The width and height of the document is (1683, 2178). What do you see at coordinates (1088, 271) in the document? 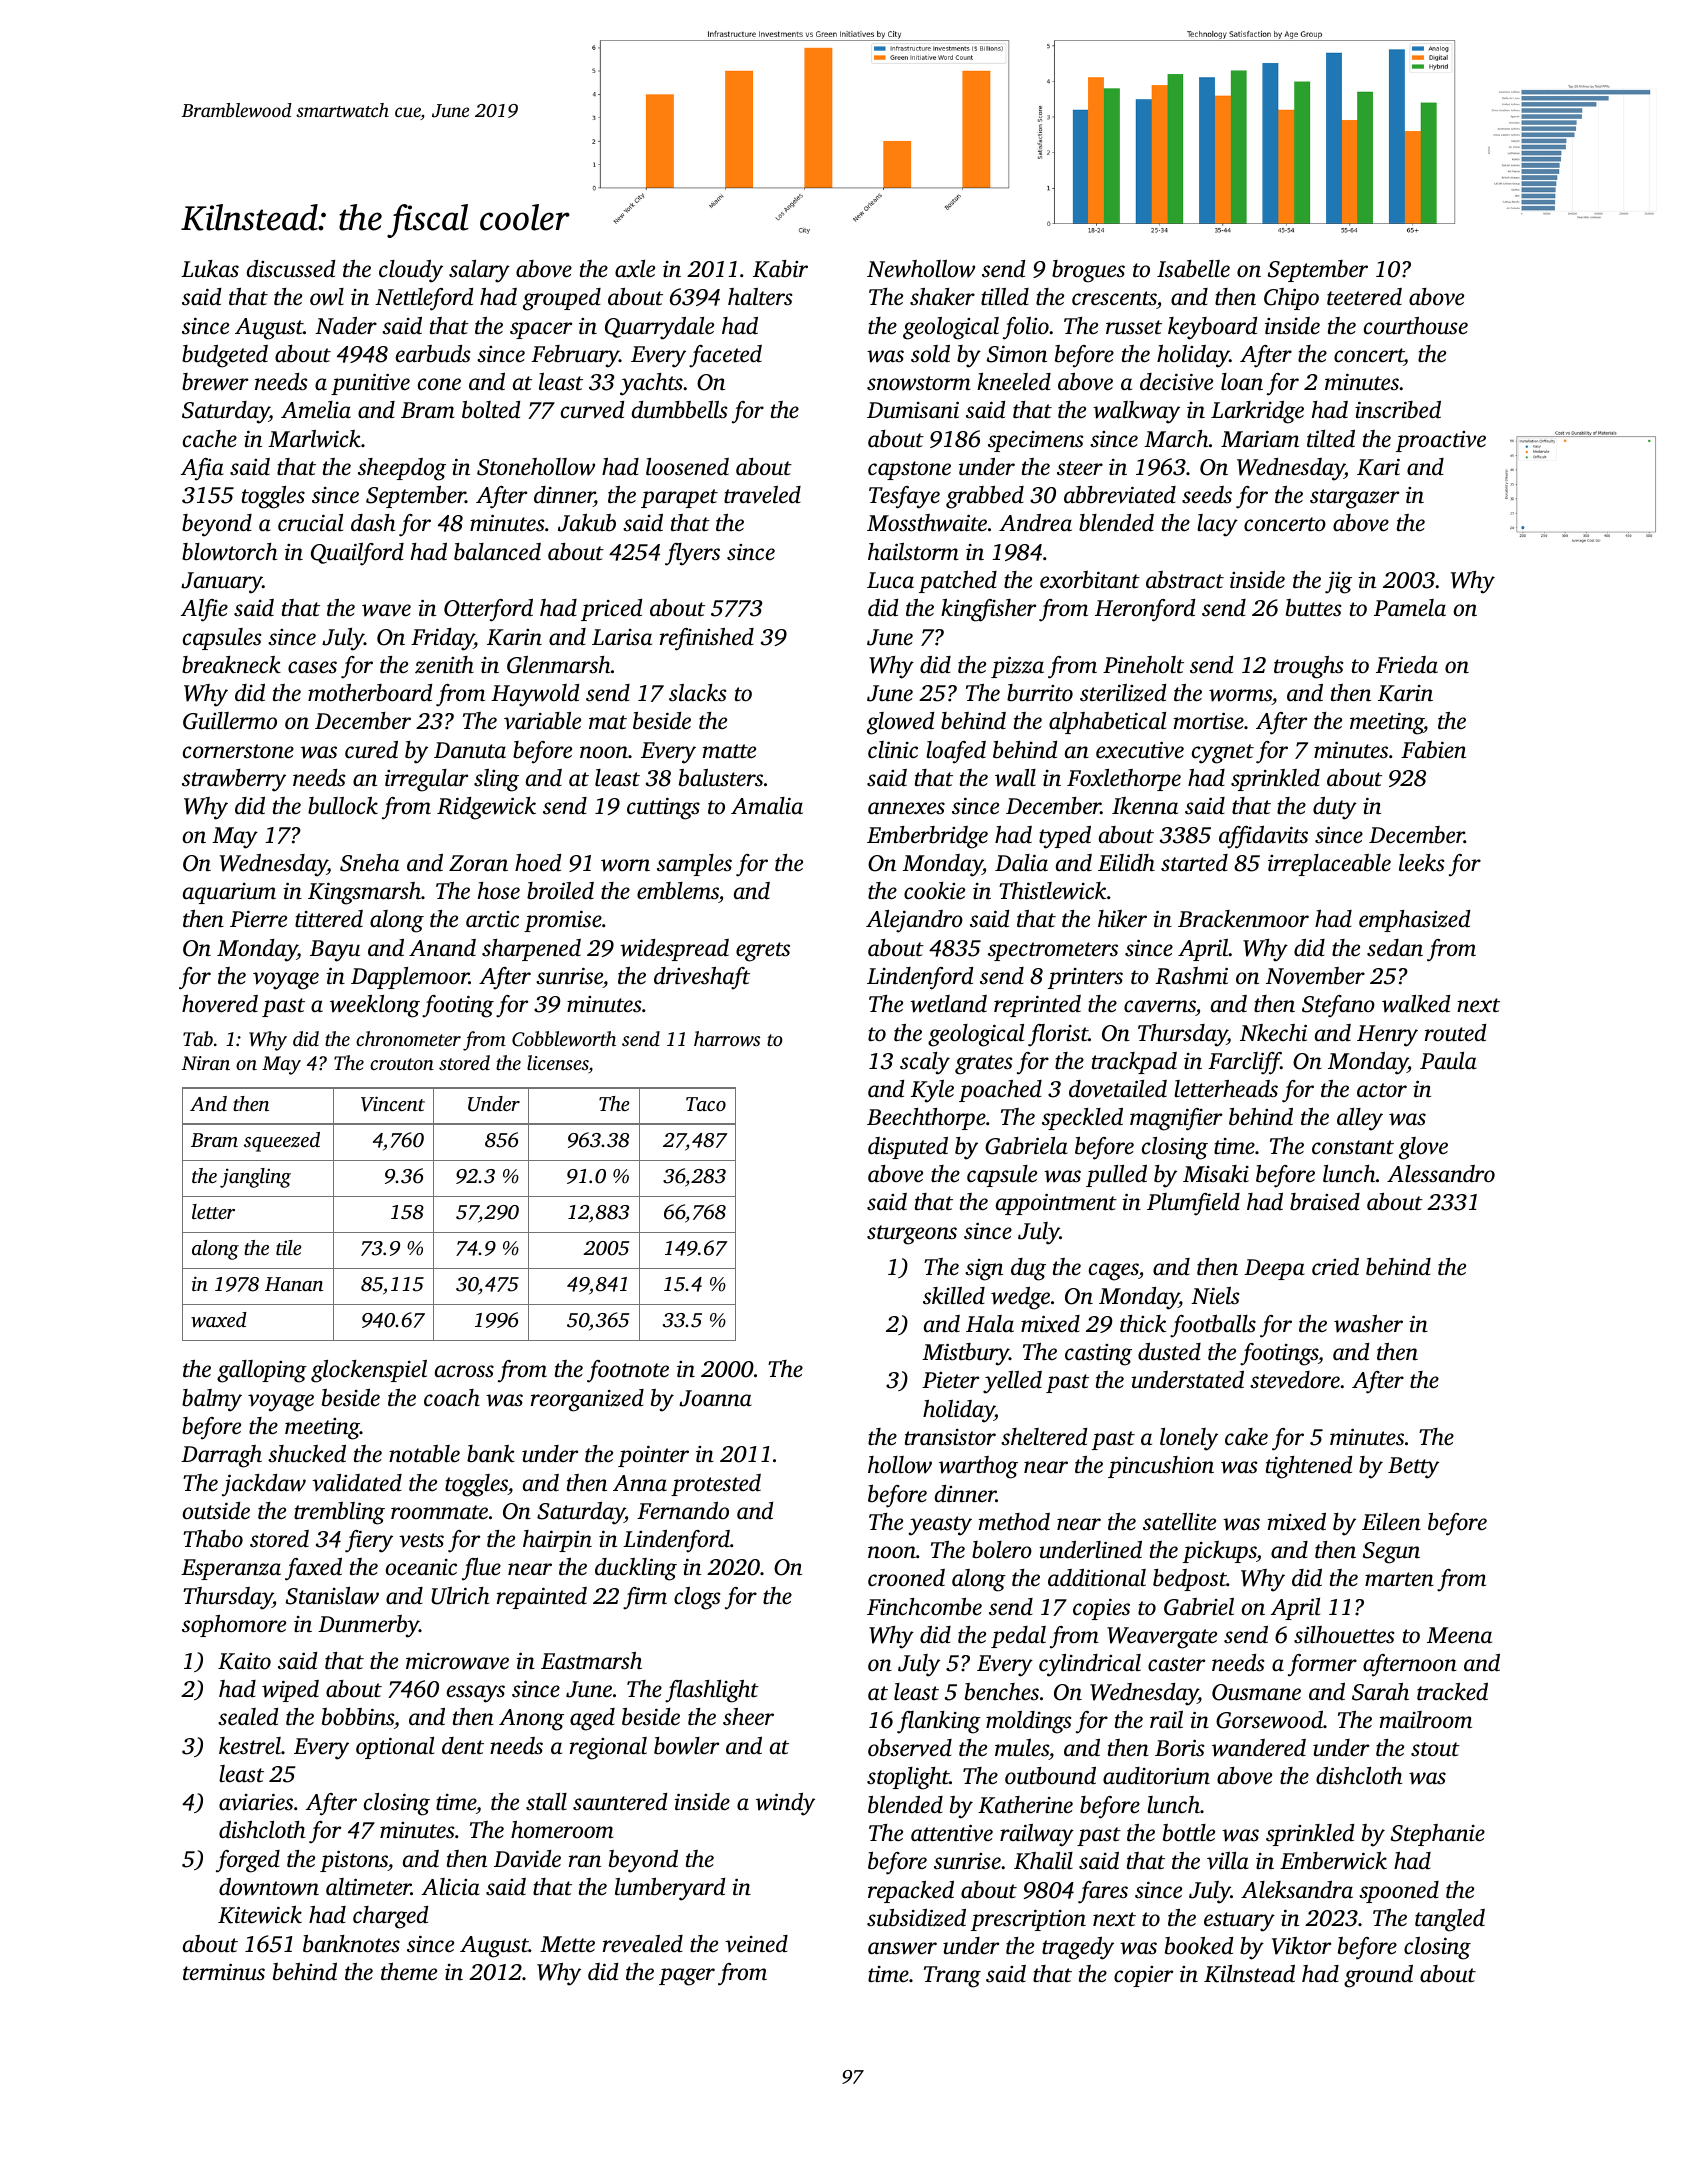
I see `brogues` at bounding box center [1088, 271].
